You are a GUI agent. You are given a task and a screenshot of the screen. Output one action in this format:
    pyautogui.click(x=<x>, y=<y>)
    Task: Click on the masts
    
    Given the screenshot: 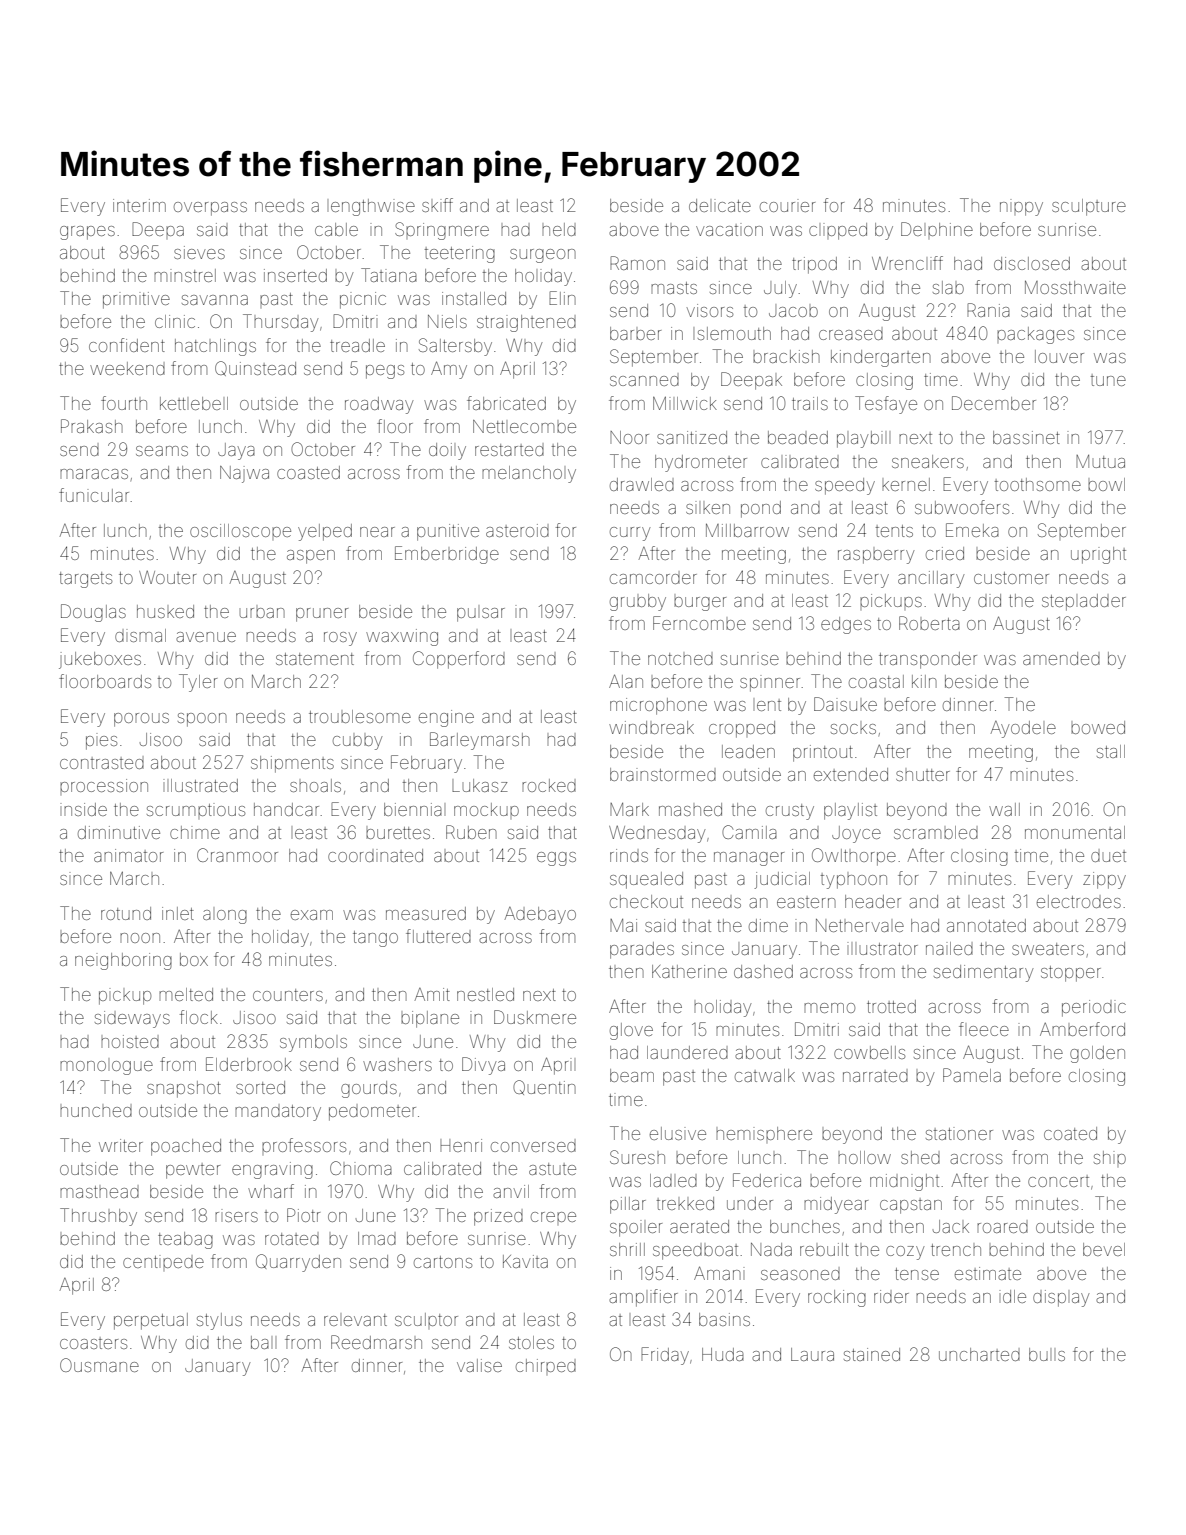 What is the action you would take?
    pyautogui.click(x=674, y=288)
